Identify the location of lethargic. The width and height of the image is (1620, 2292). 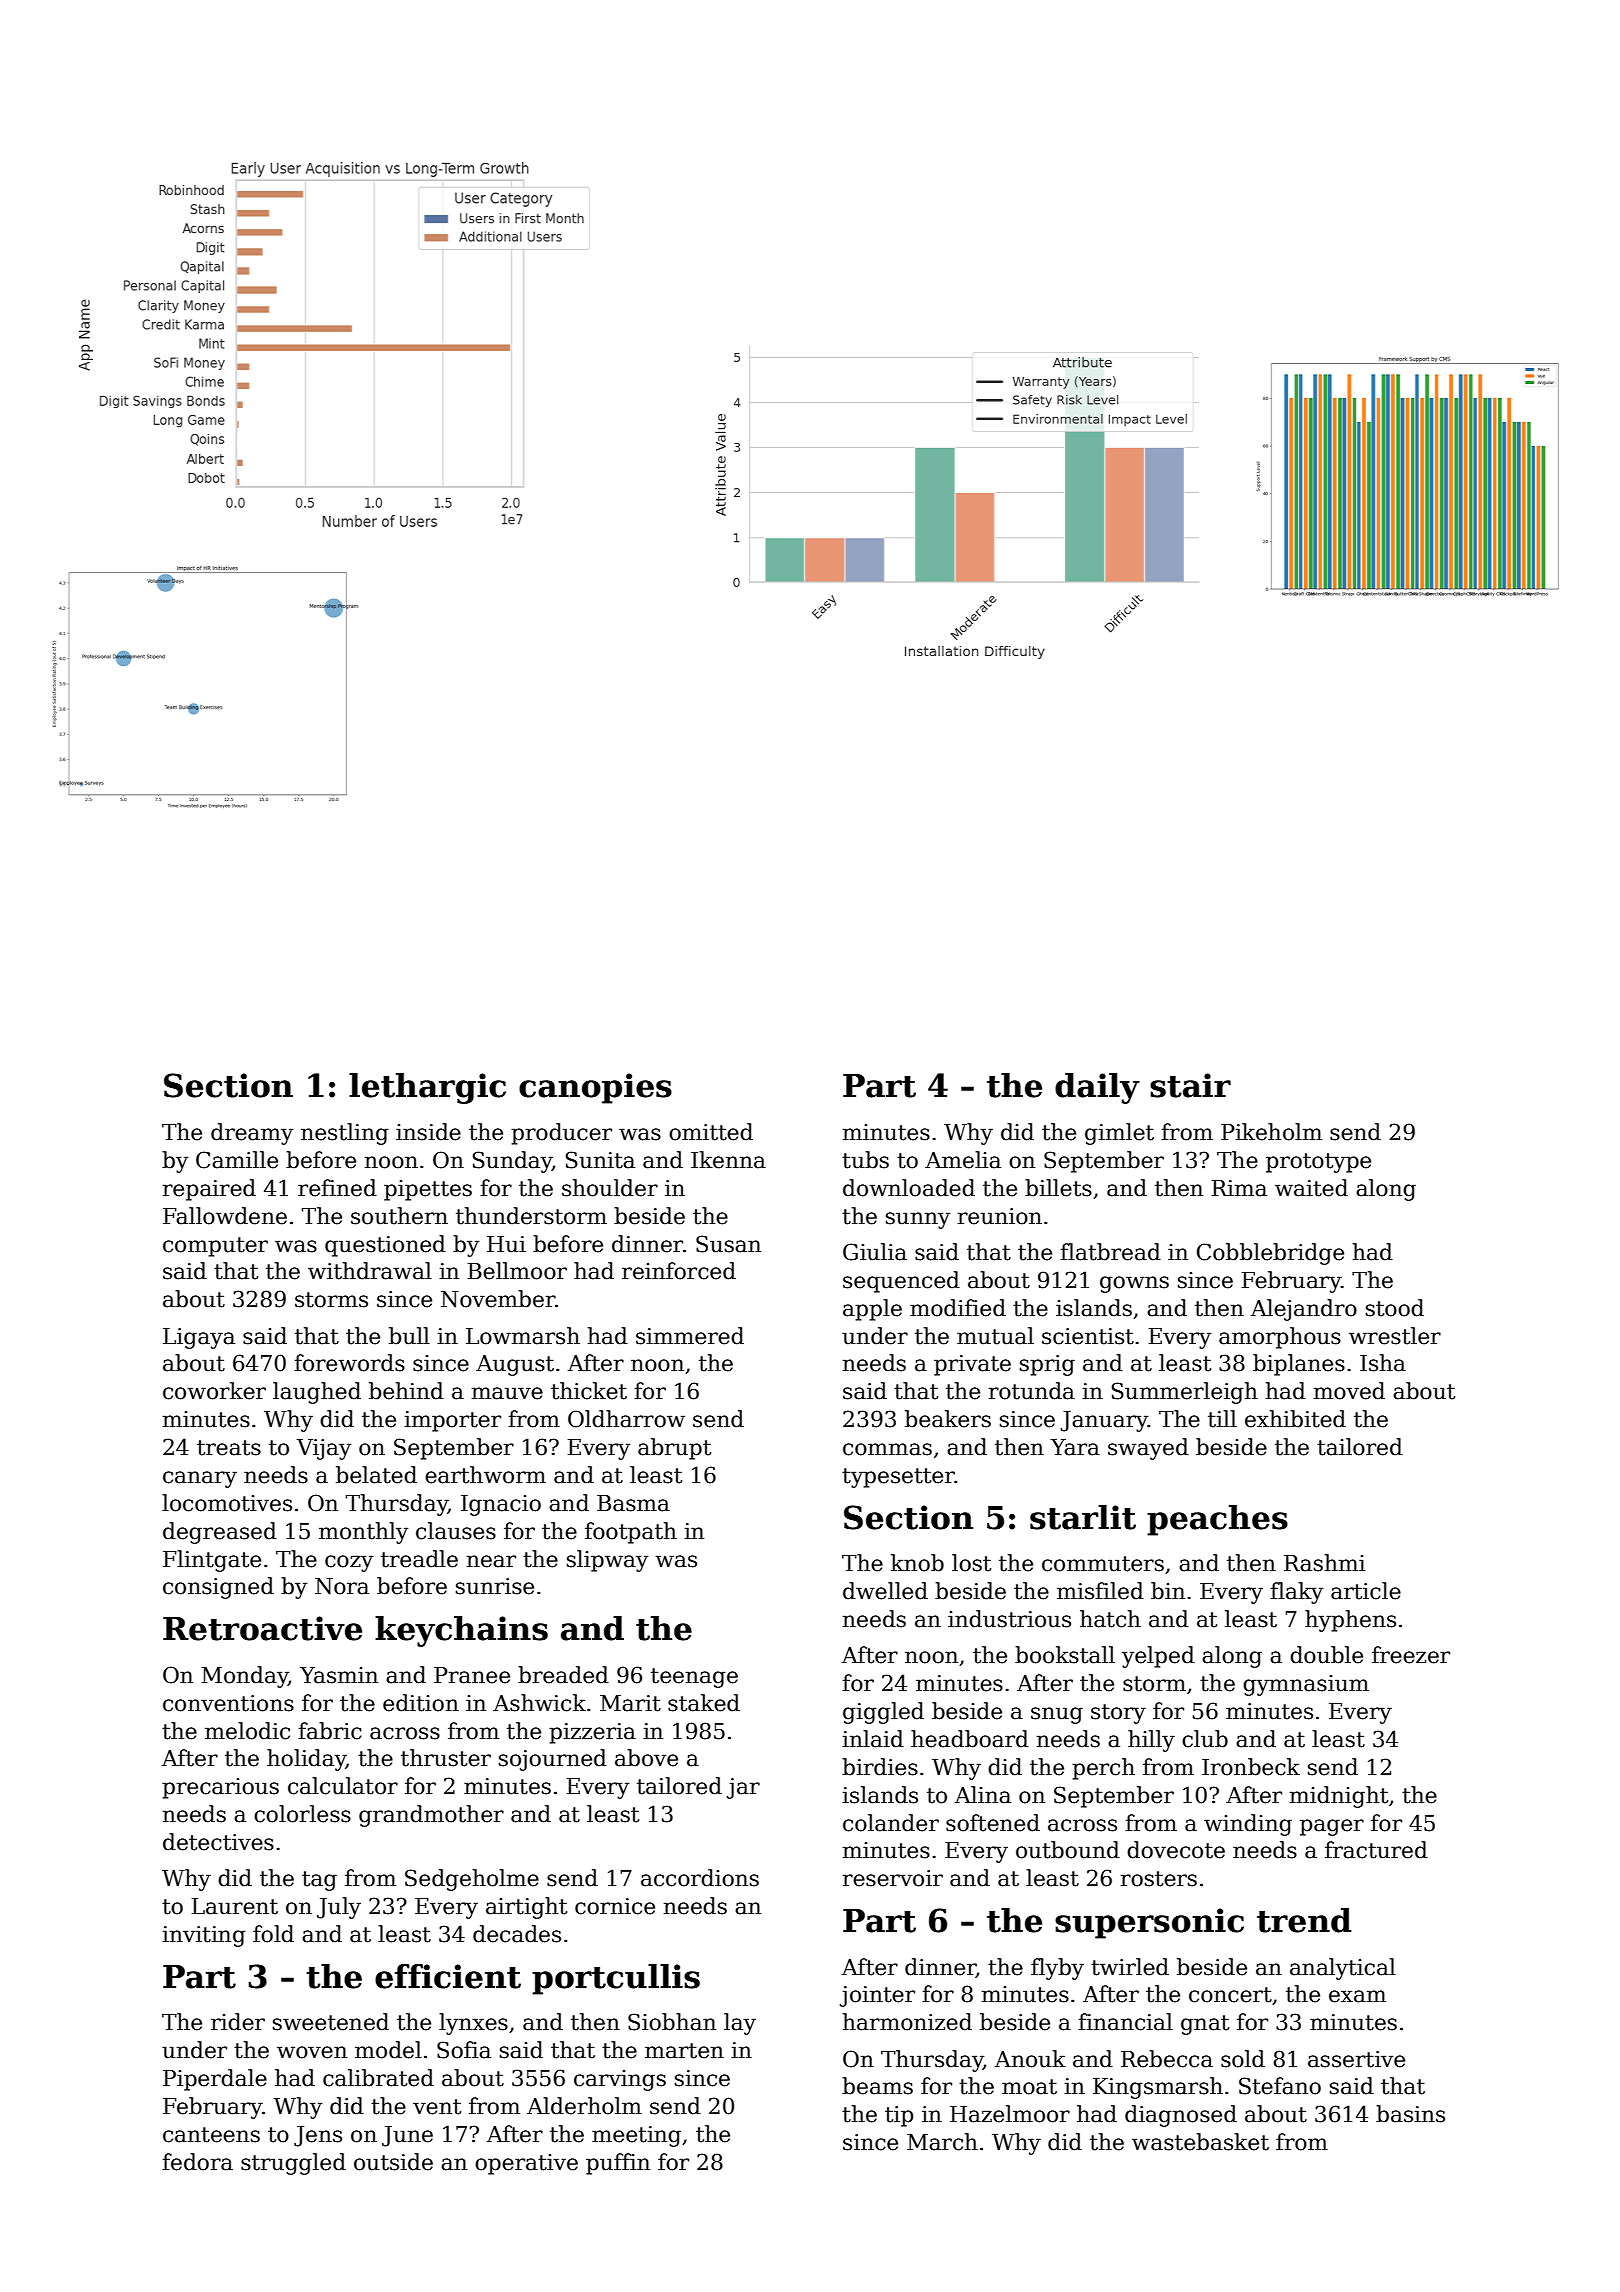
(427, 1088).
